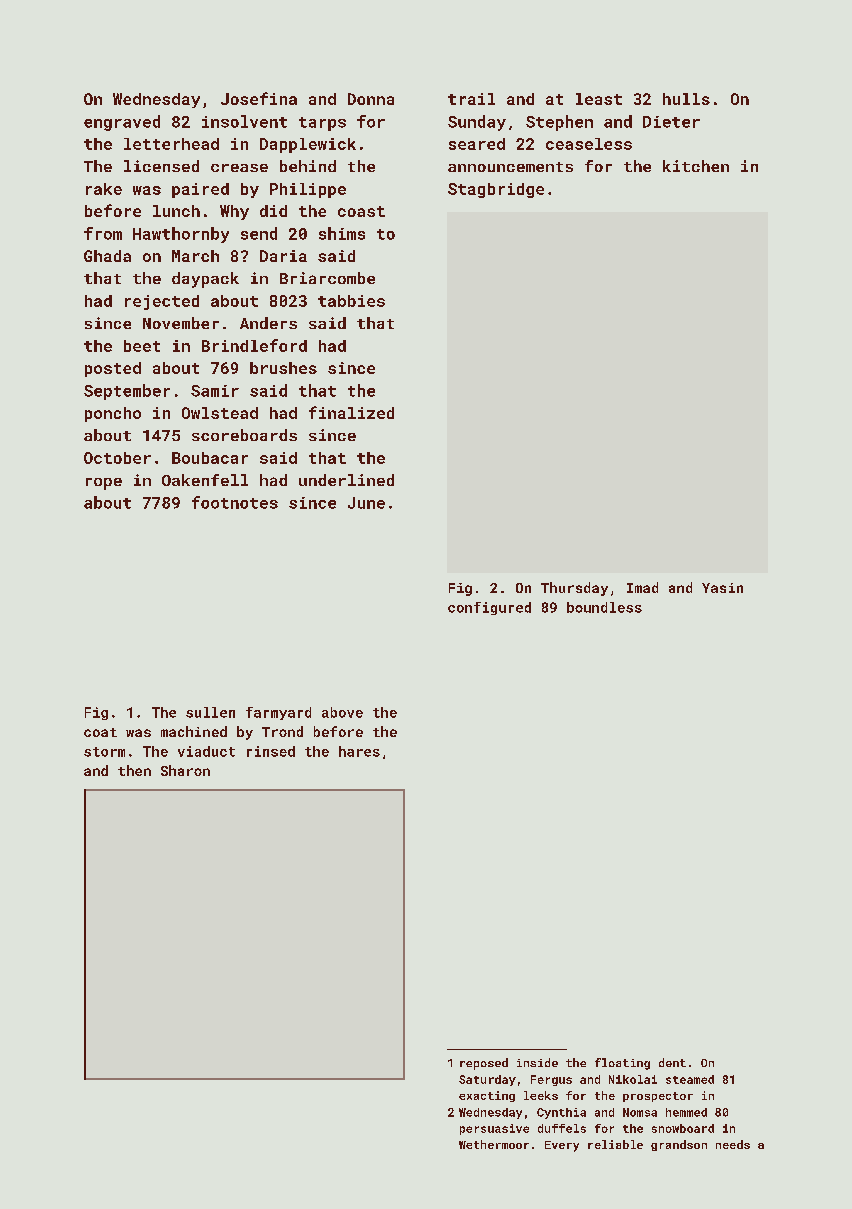  I want to click on kitchen, so click(696, 166).
